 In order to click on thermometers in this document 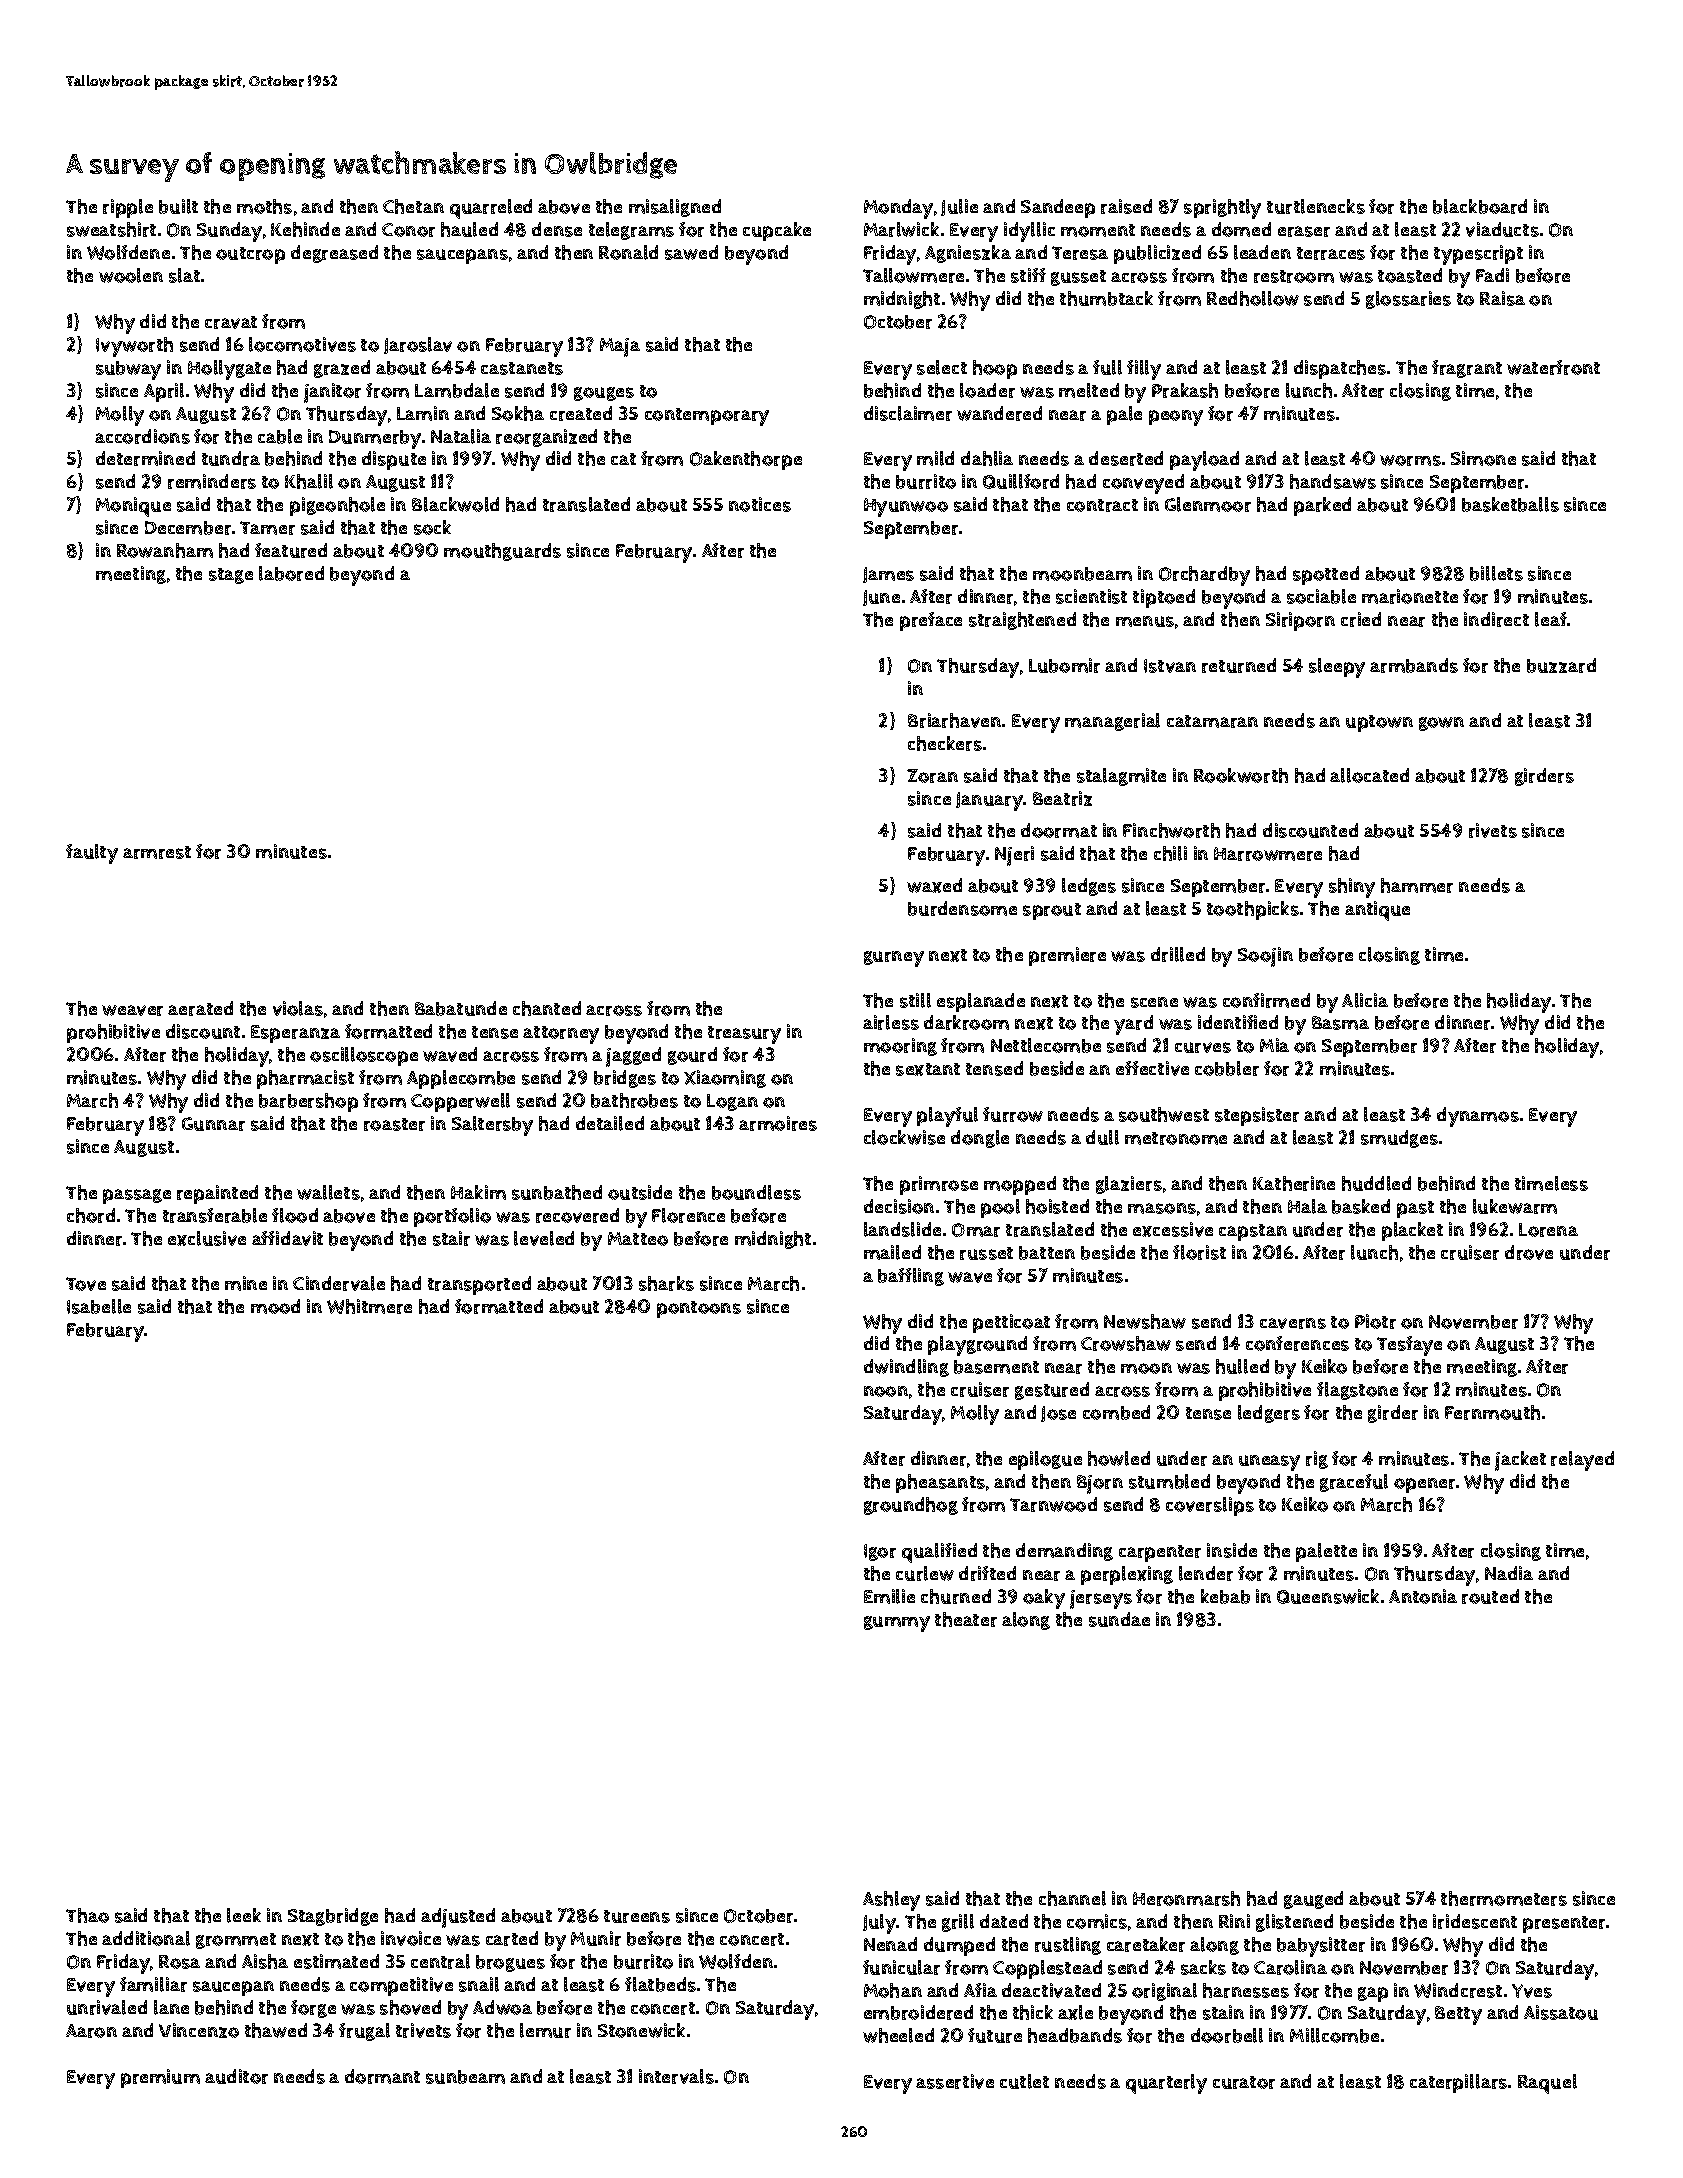, I will do `click(1504, 1898)`.
